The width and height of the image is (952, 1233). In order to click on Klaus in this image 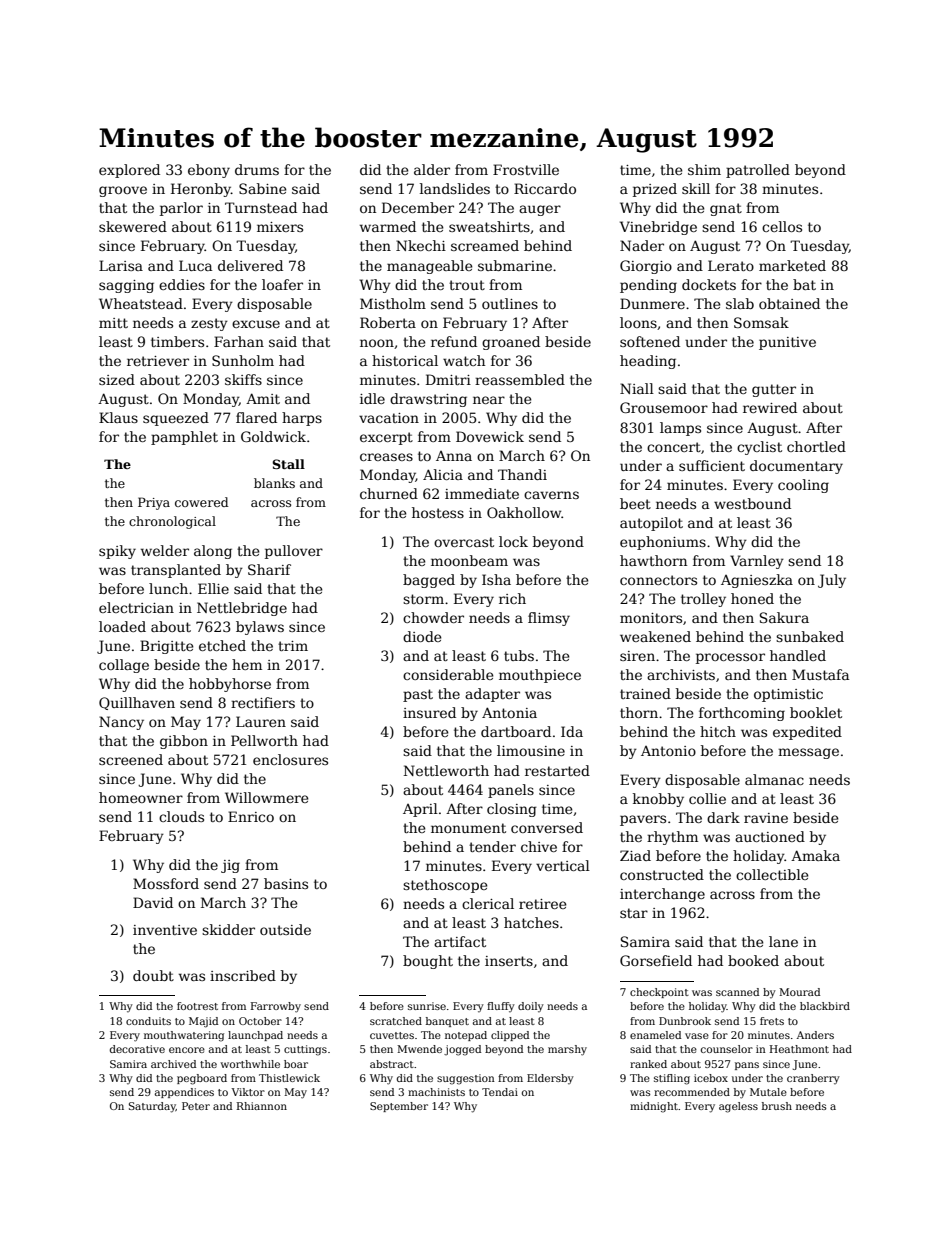, I will do `click(118, 417)`.
